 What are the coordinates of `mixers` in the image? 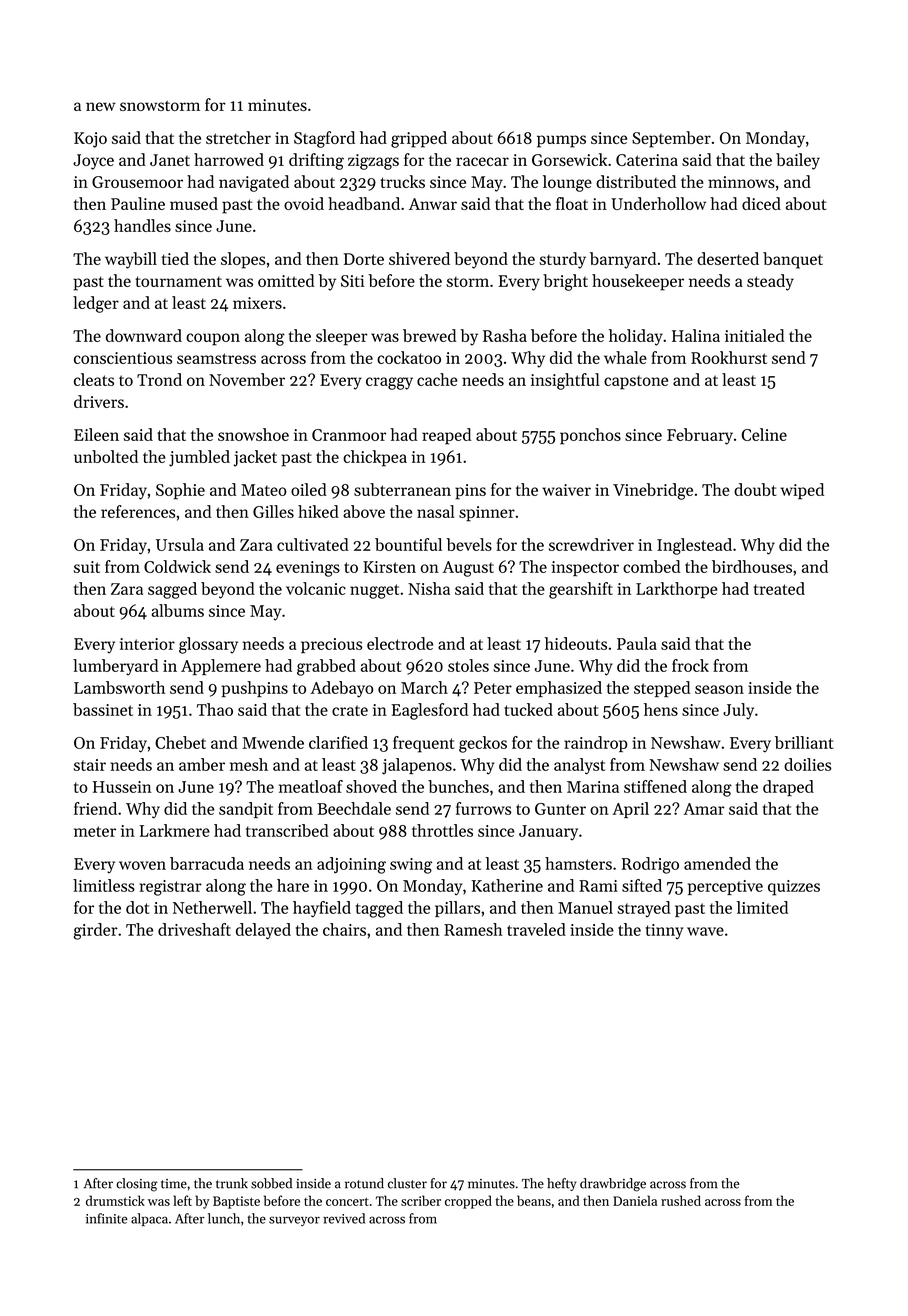 It's located at (257, 303).
